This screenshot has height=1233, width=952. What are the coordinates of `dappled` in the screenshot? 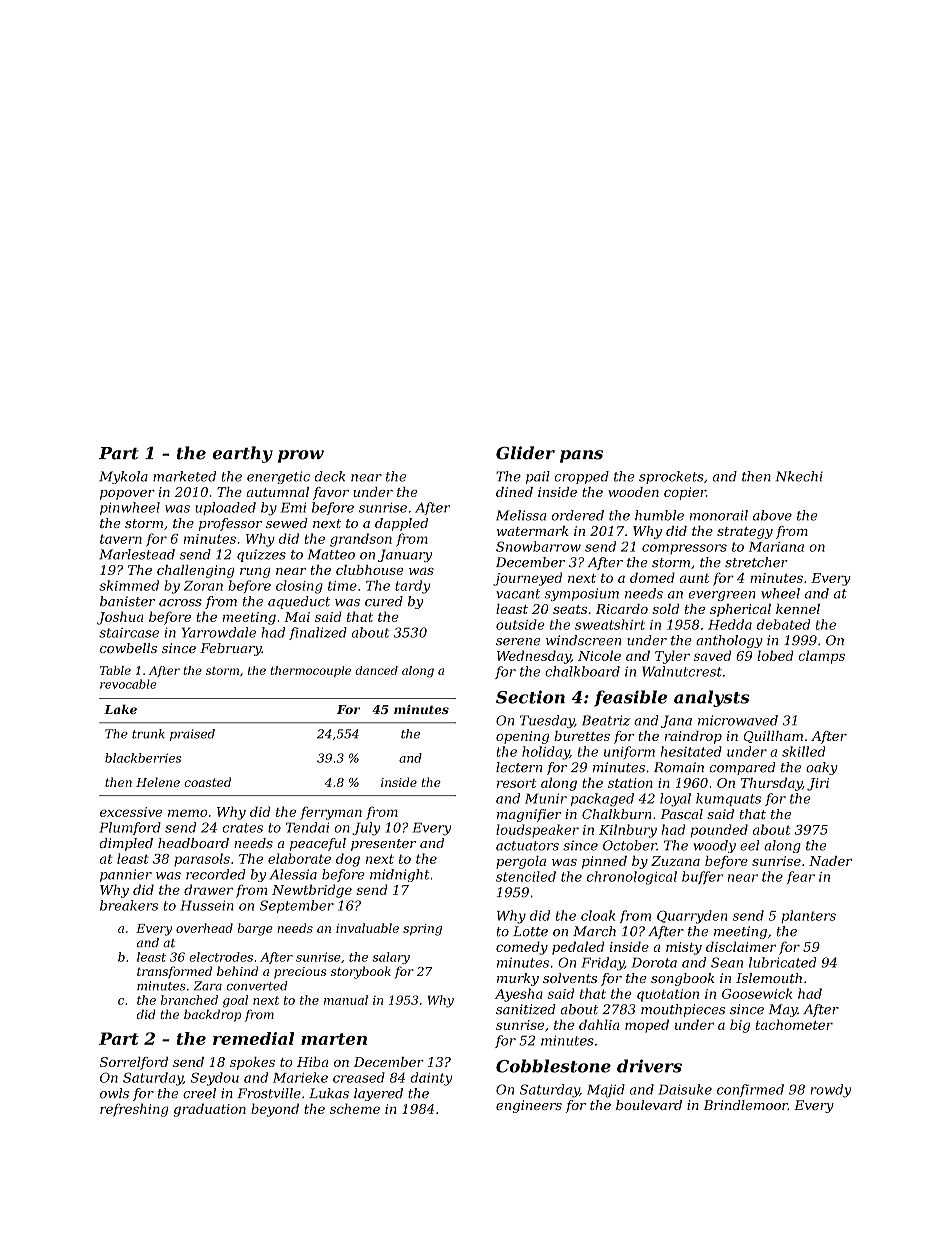 It's located at (401, 524).
